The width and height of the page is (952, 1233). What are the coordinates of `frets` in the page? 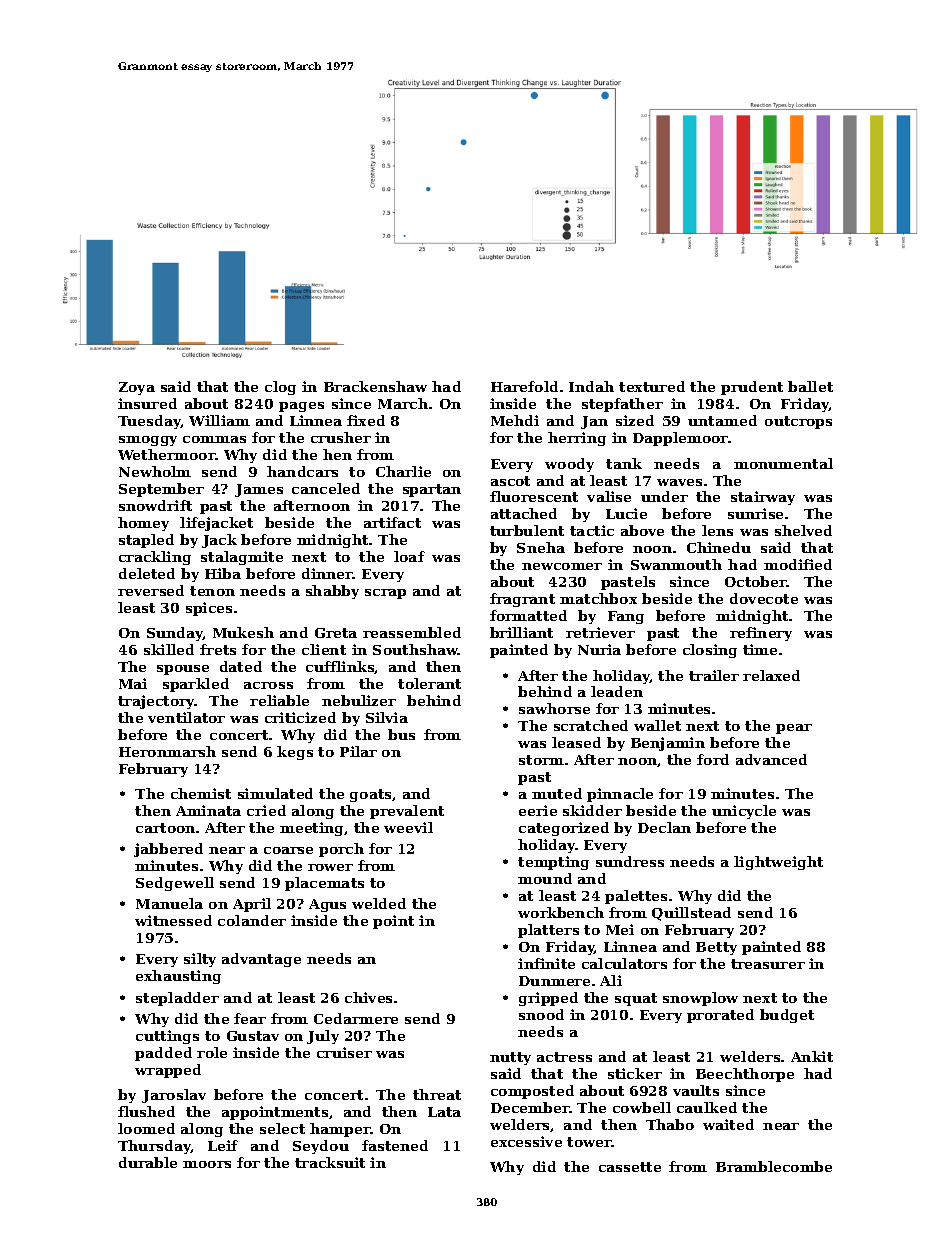 It's located at (218, 649).
